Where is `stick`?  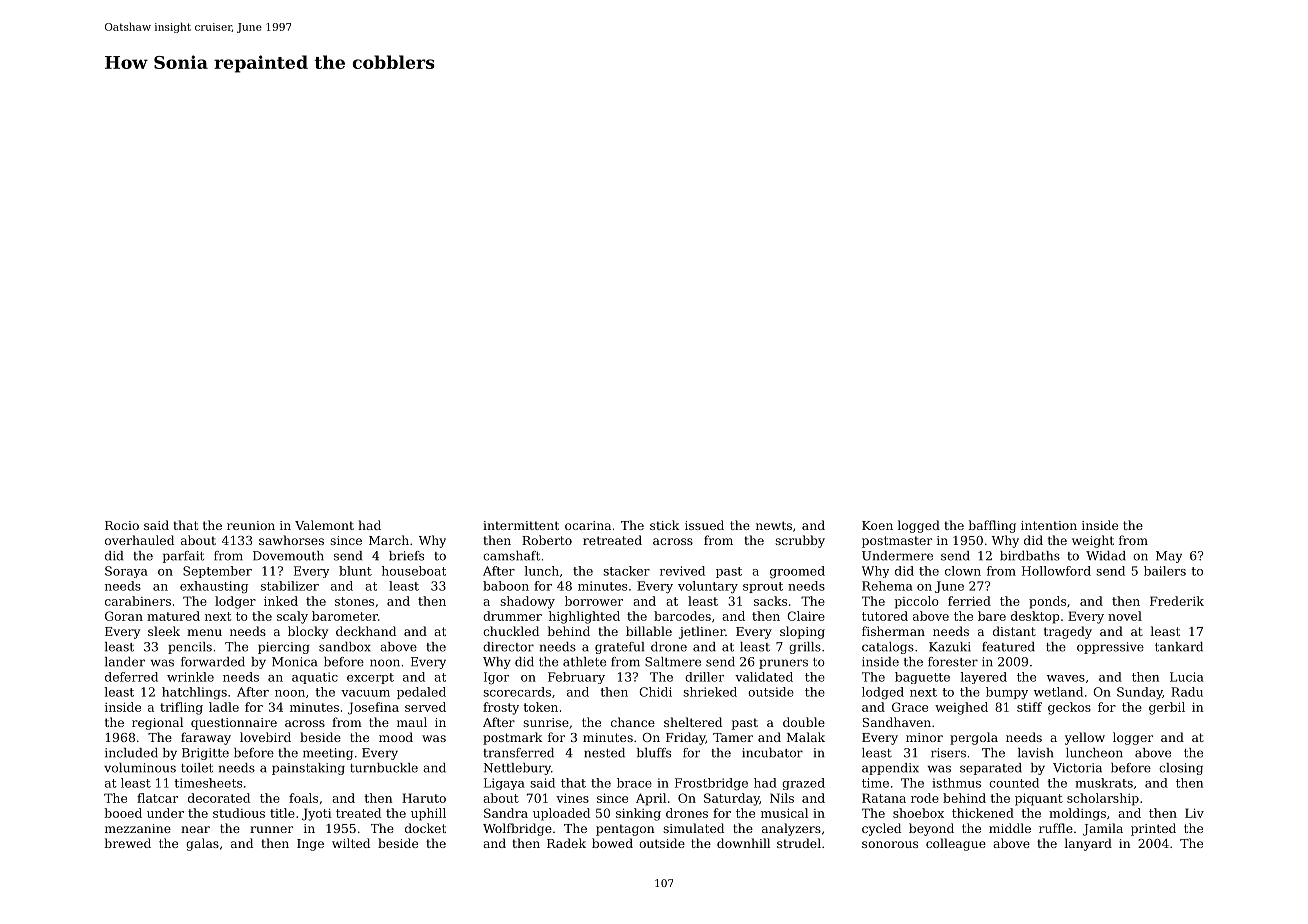 stick is located at coordinates (664, 525).
